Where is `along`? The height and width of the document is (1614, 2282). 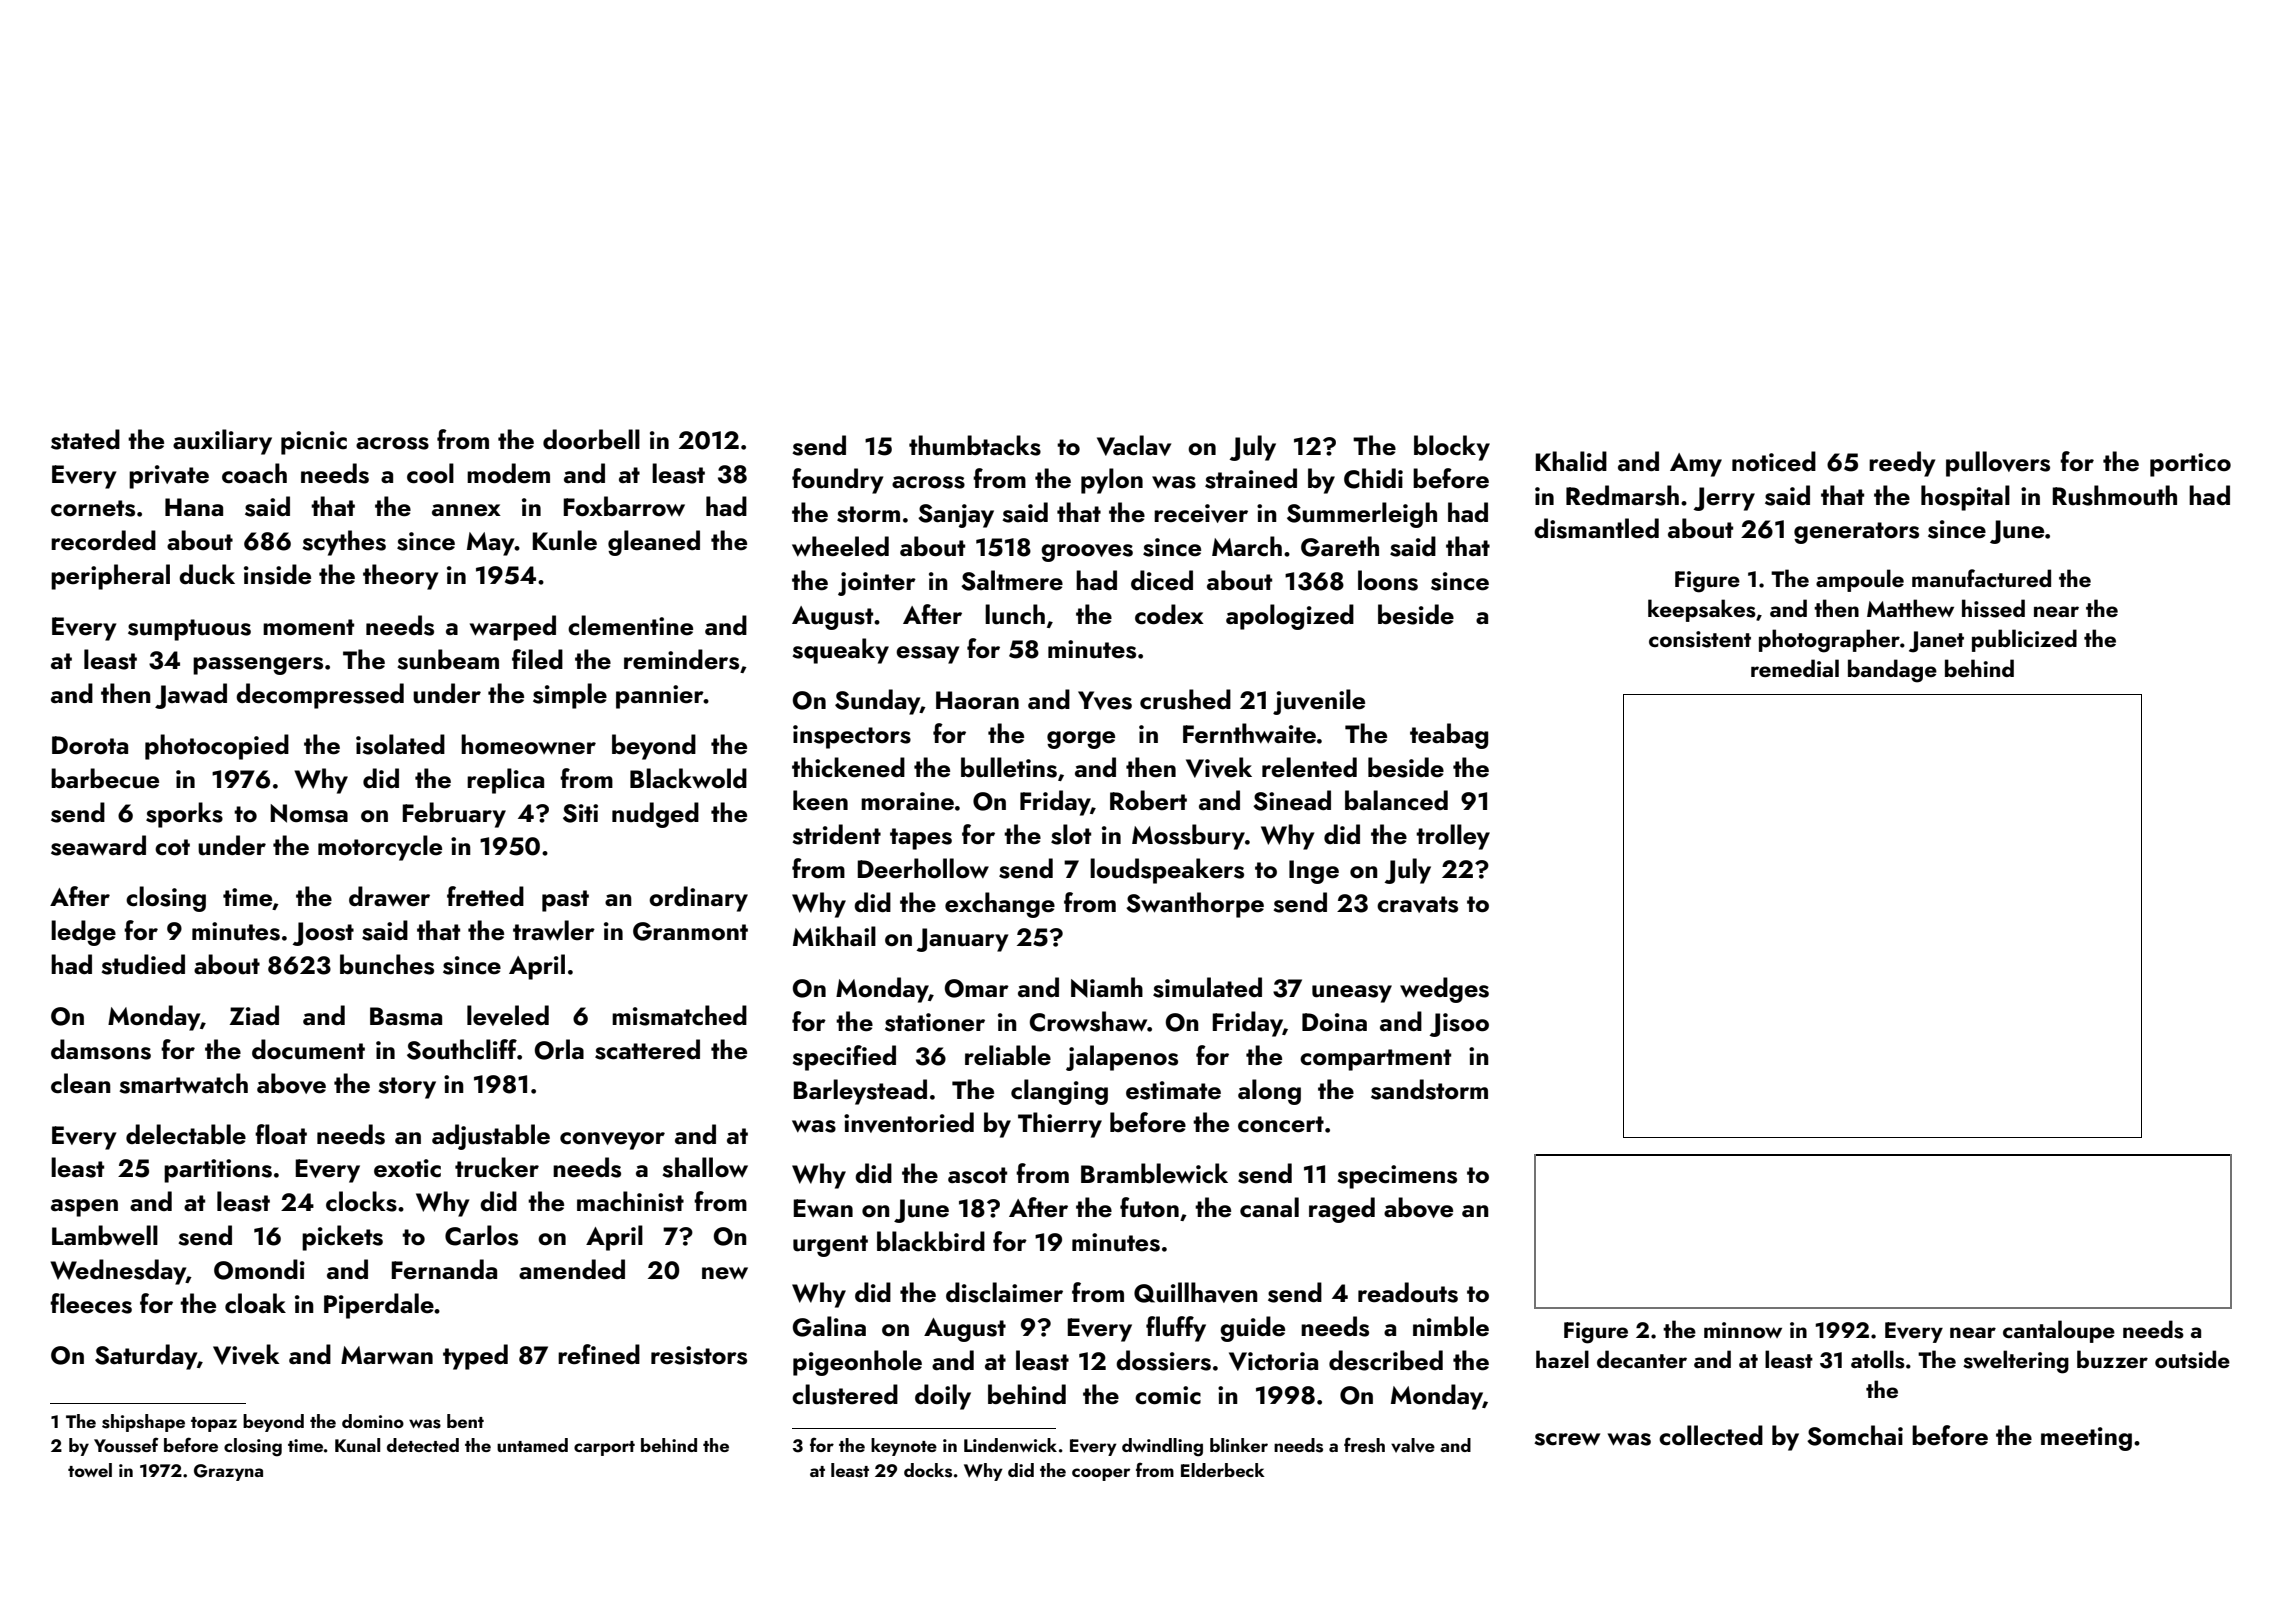 along is located at coordinates (1269, 1092).
